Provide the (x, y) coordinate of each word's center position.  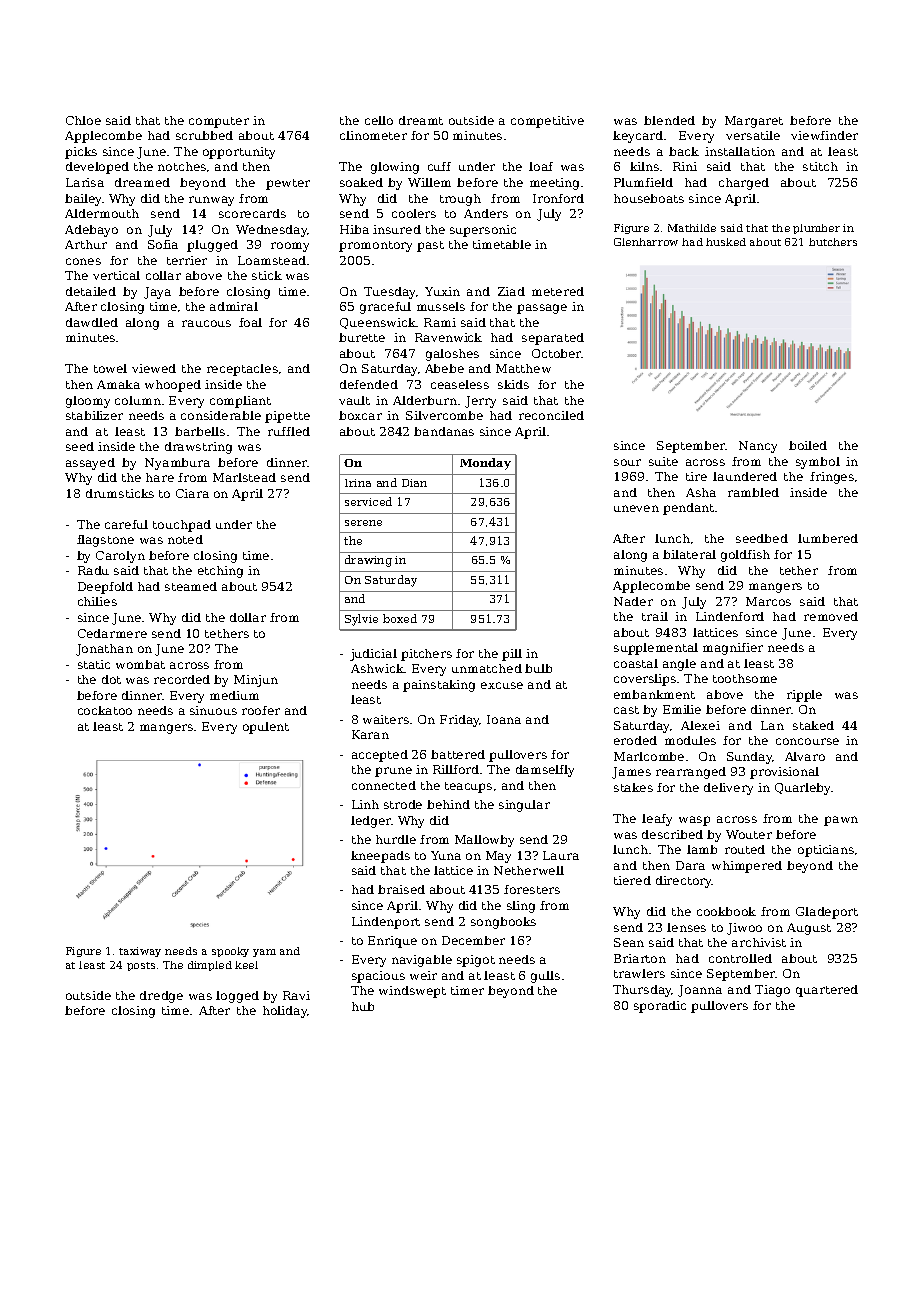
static (94, 664)
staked (813, 725)
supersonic (483, 231)
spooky (230, 952)
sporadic (660, 1007)
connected (384, 785)
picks (81, 153)
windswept (412, 992)
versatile (753, 135)
